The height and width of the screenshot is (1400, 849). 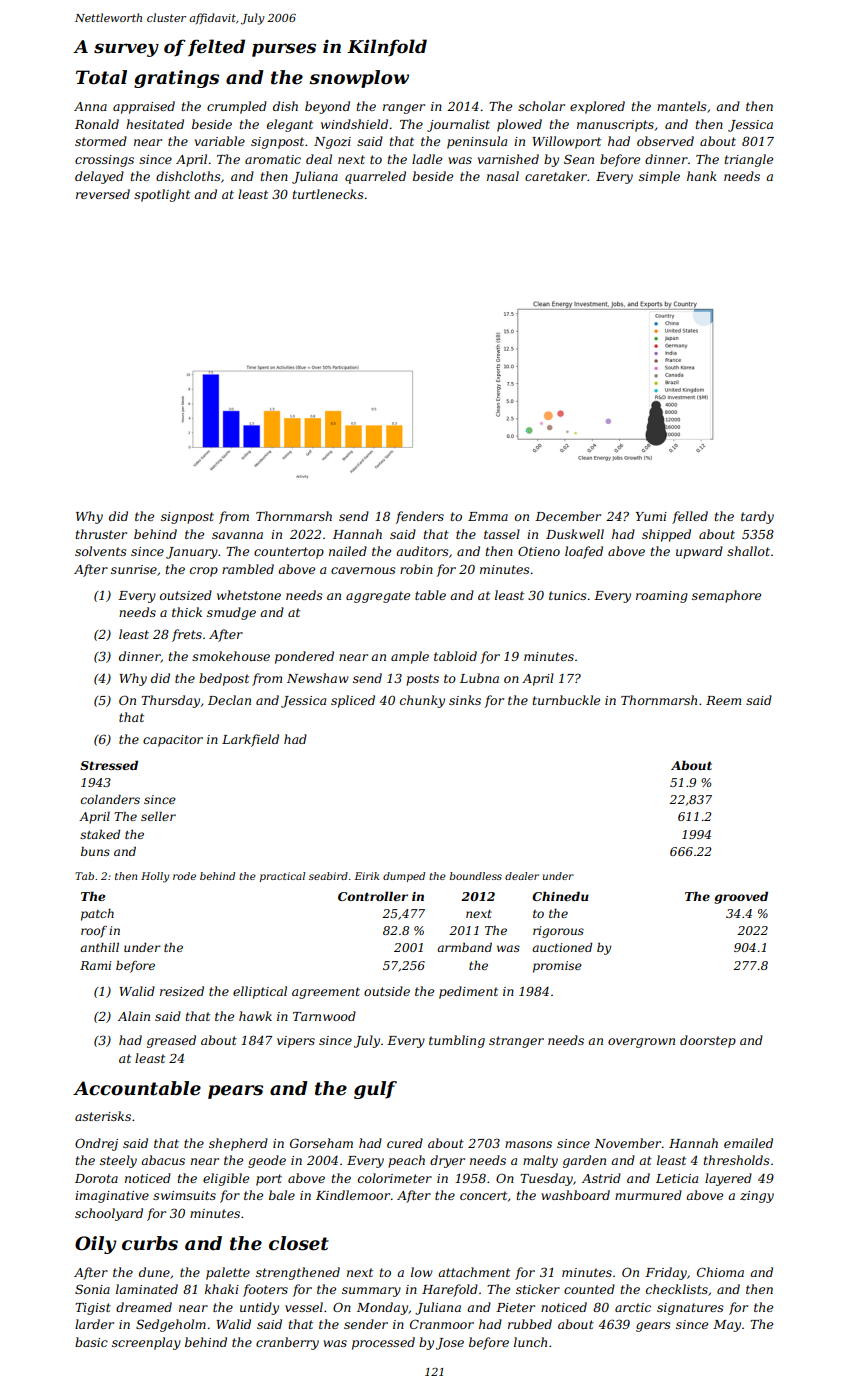 What do you see at coordinates (95, 851) in the screenshot?
I see `buns` at bounding box center [95, 851].
